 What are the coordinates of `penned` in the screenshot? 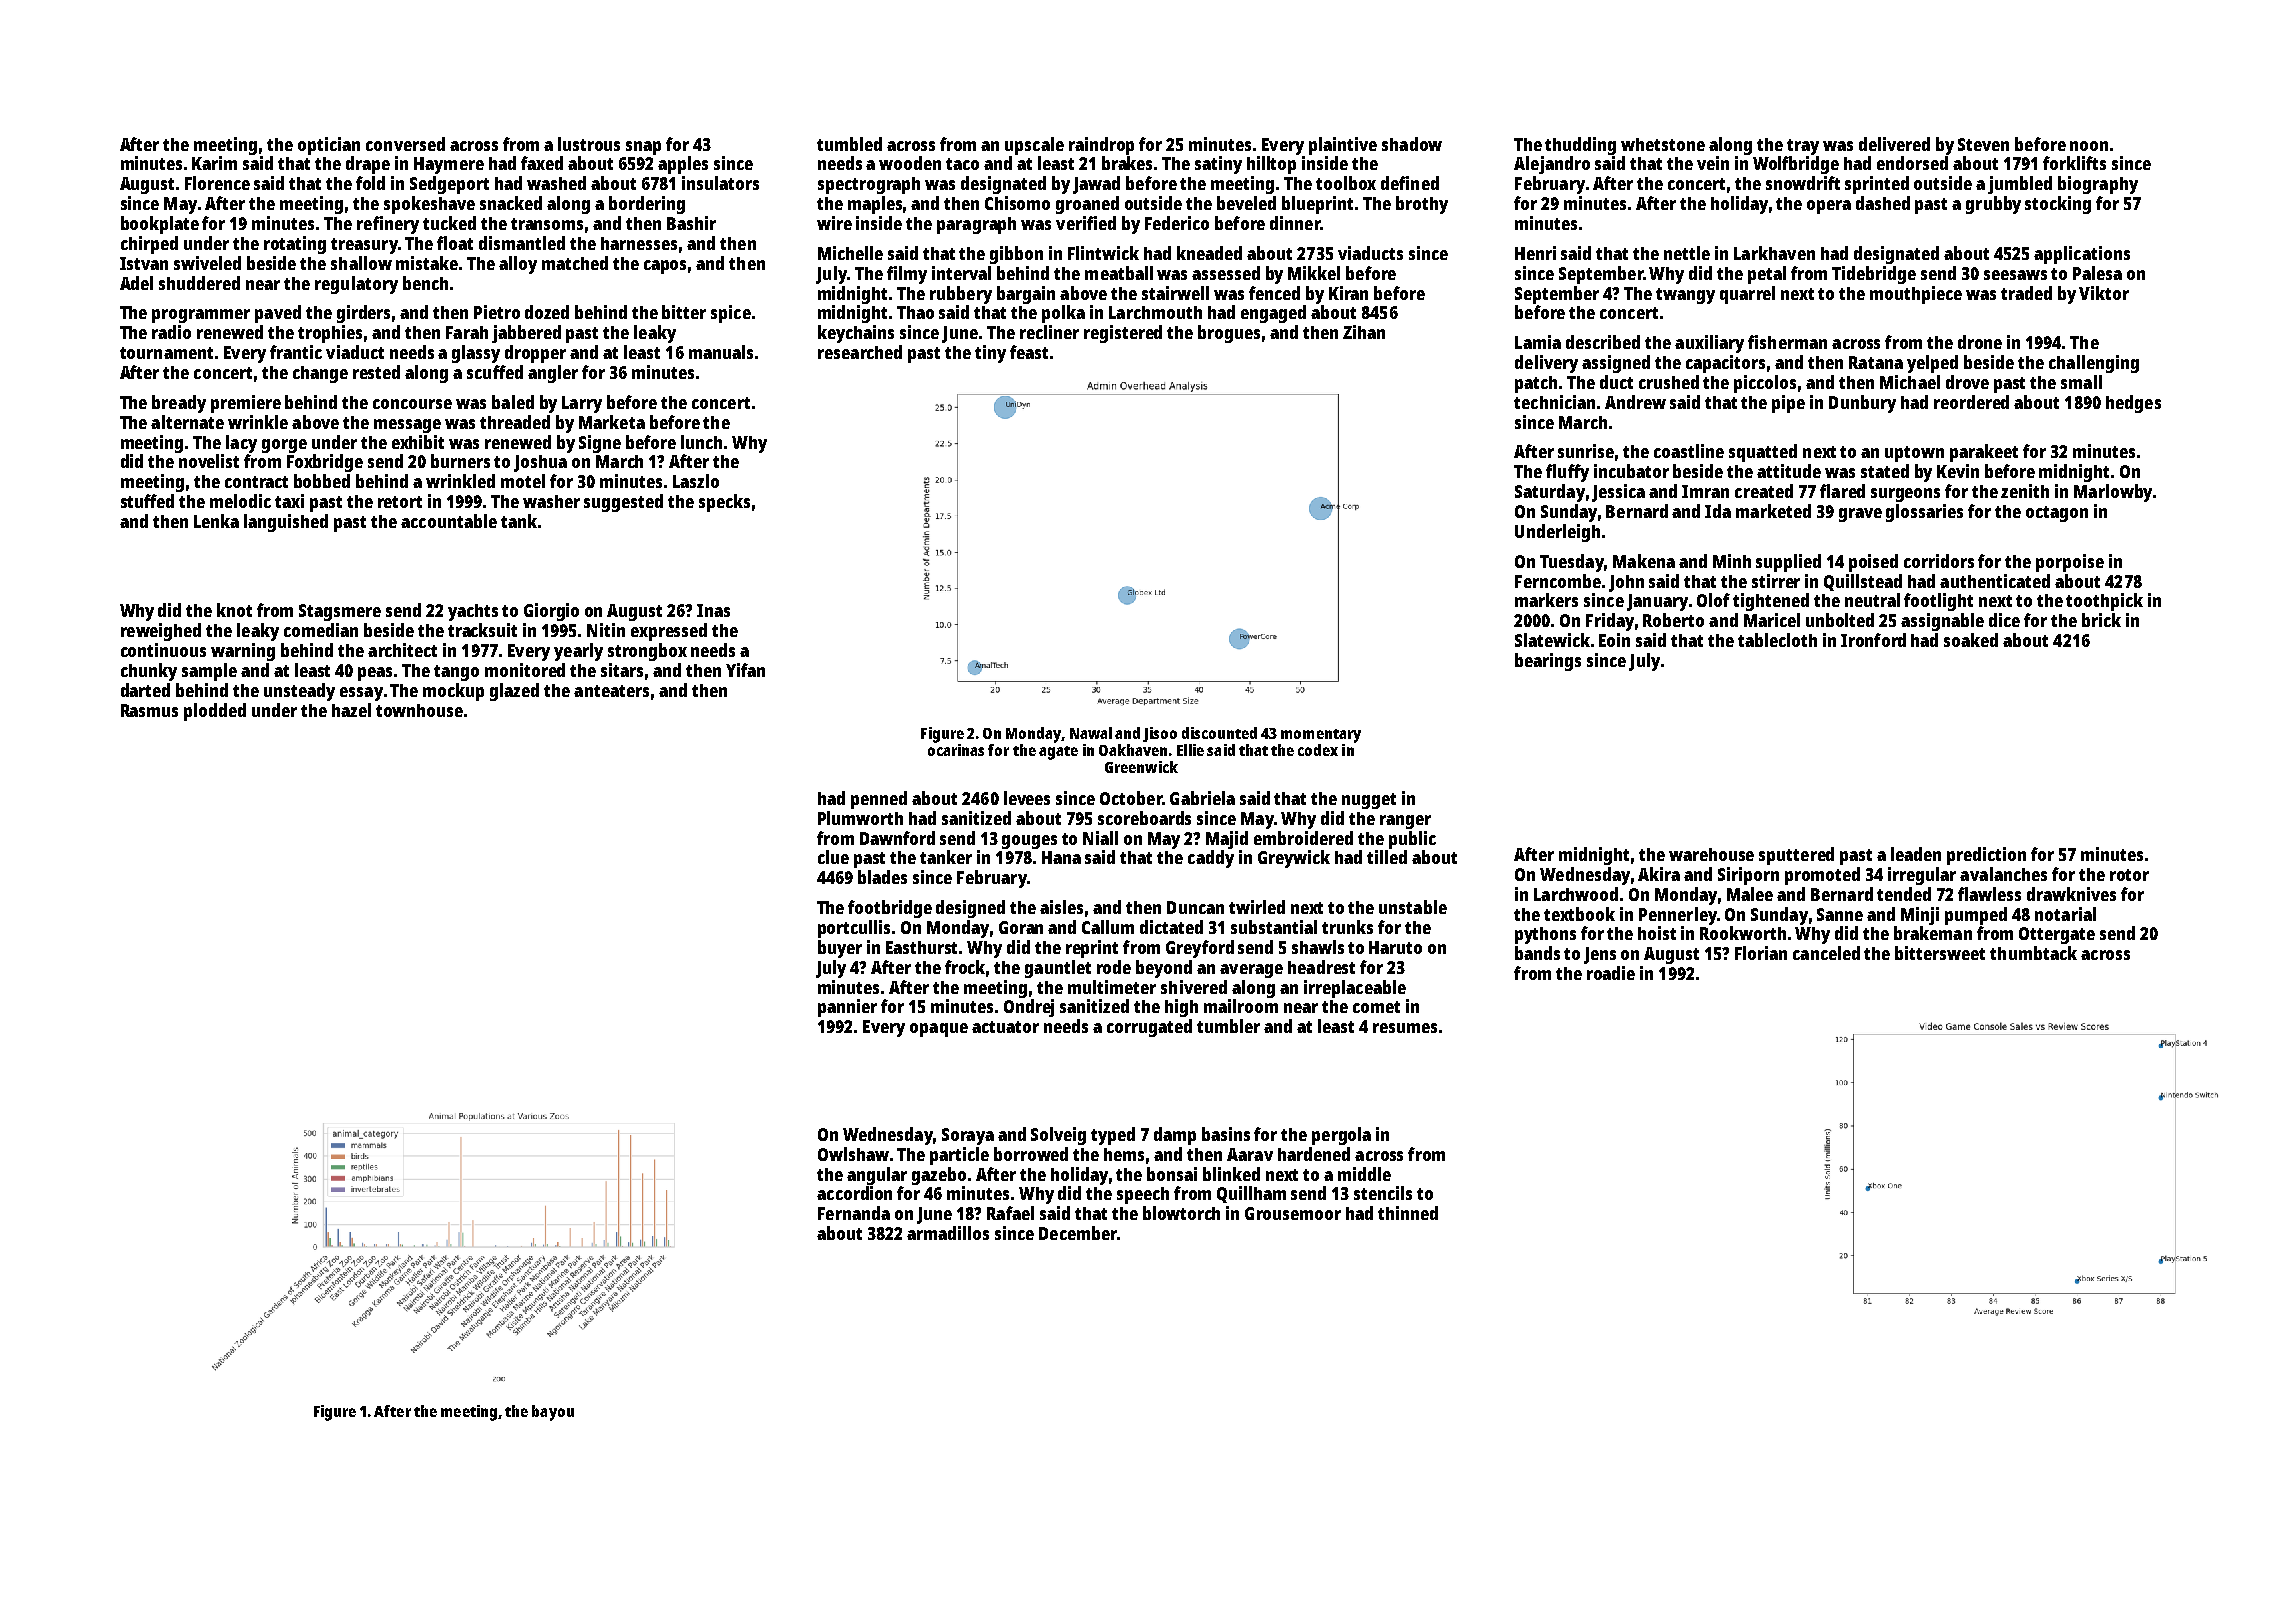 It's located at (879, 800).
